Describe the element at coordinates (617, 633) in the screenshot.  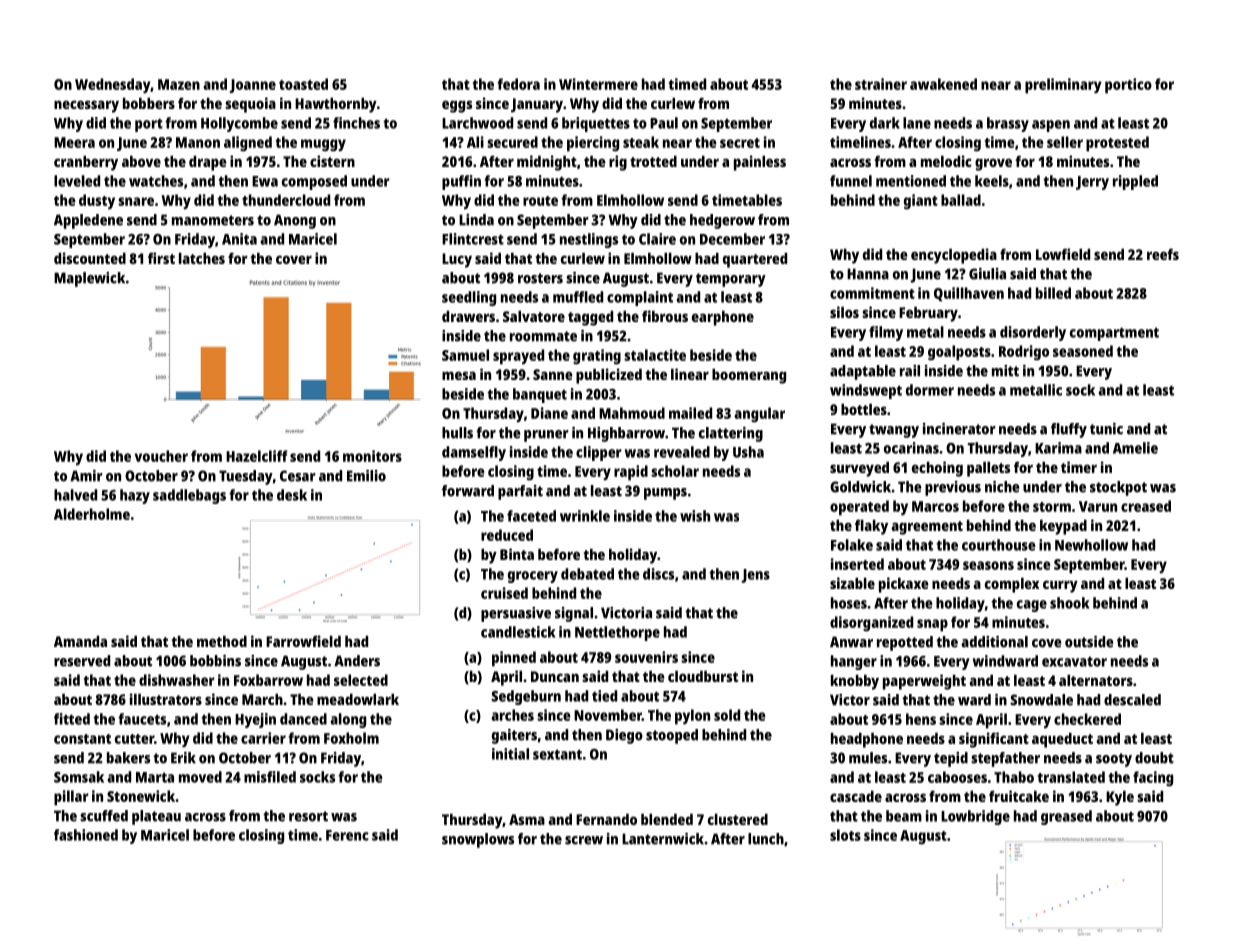
I see `Nettlethorpe` at that location.
